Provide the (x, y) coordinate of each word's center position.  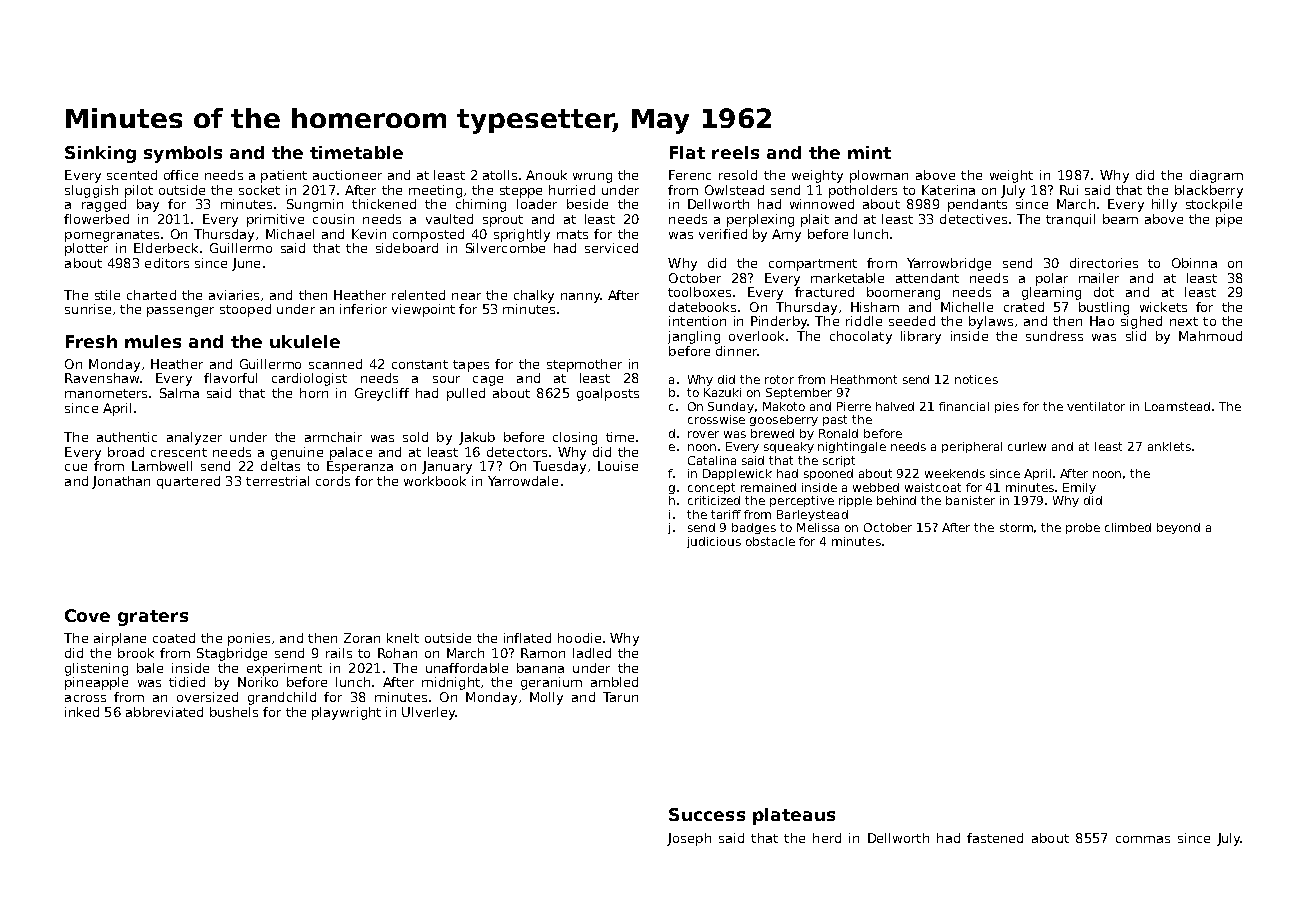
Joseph (689, 839)
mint (869, 152)
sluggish (91, 191)
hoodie (579, 638)
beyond (1178, 528)
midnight (451, 683)
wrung (592, 178)
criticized (714, 500)
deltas (280, 466)
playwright (346, 713)
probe (1083, 528)
